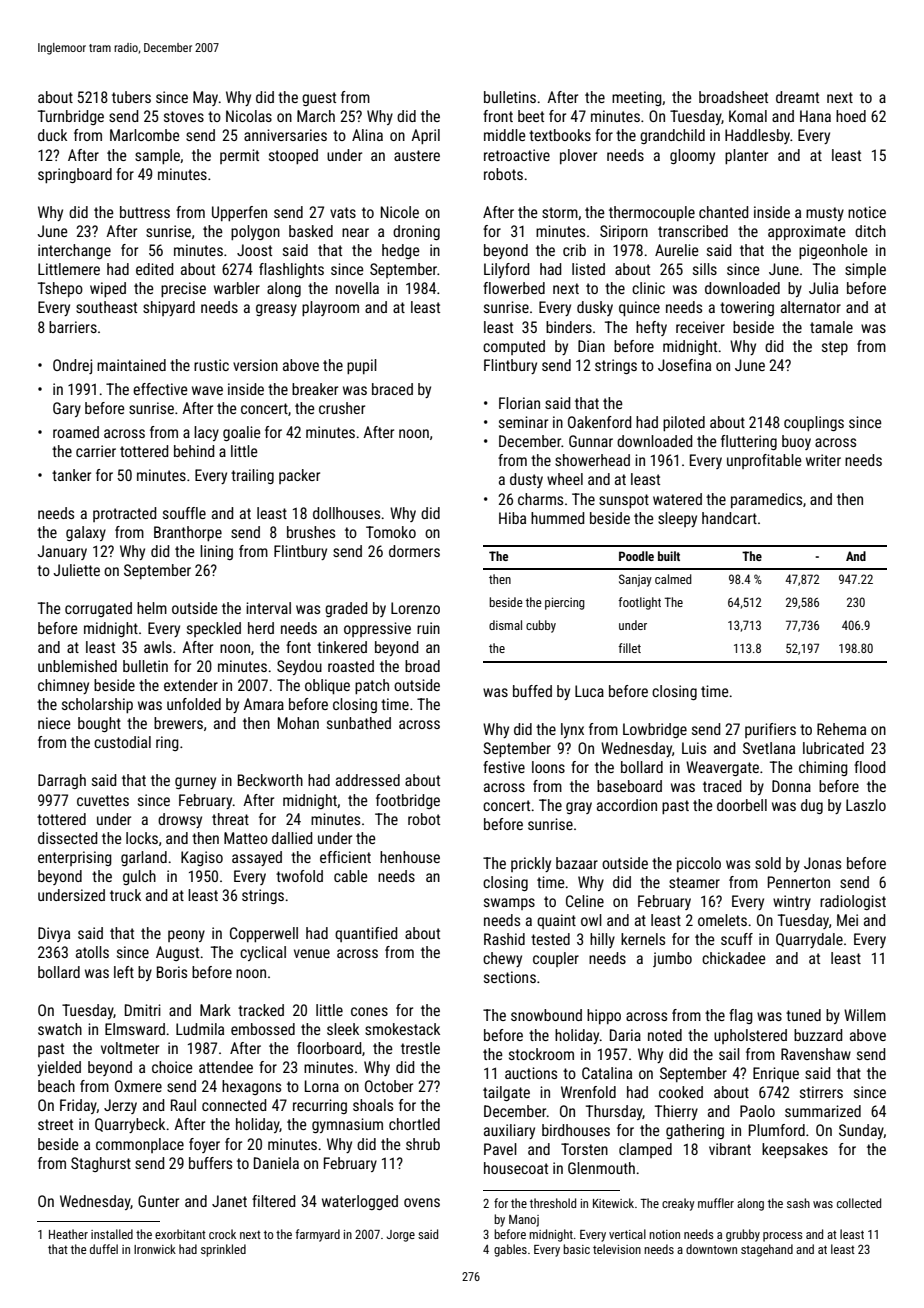 The image size is (924, 1308). What do you see at coordinates (514, 347) in the page?
I see `computed` at bounding box center [514, 347].
